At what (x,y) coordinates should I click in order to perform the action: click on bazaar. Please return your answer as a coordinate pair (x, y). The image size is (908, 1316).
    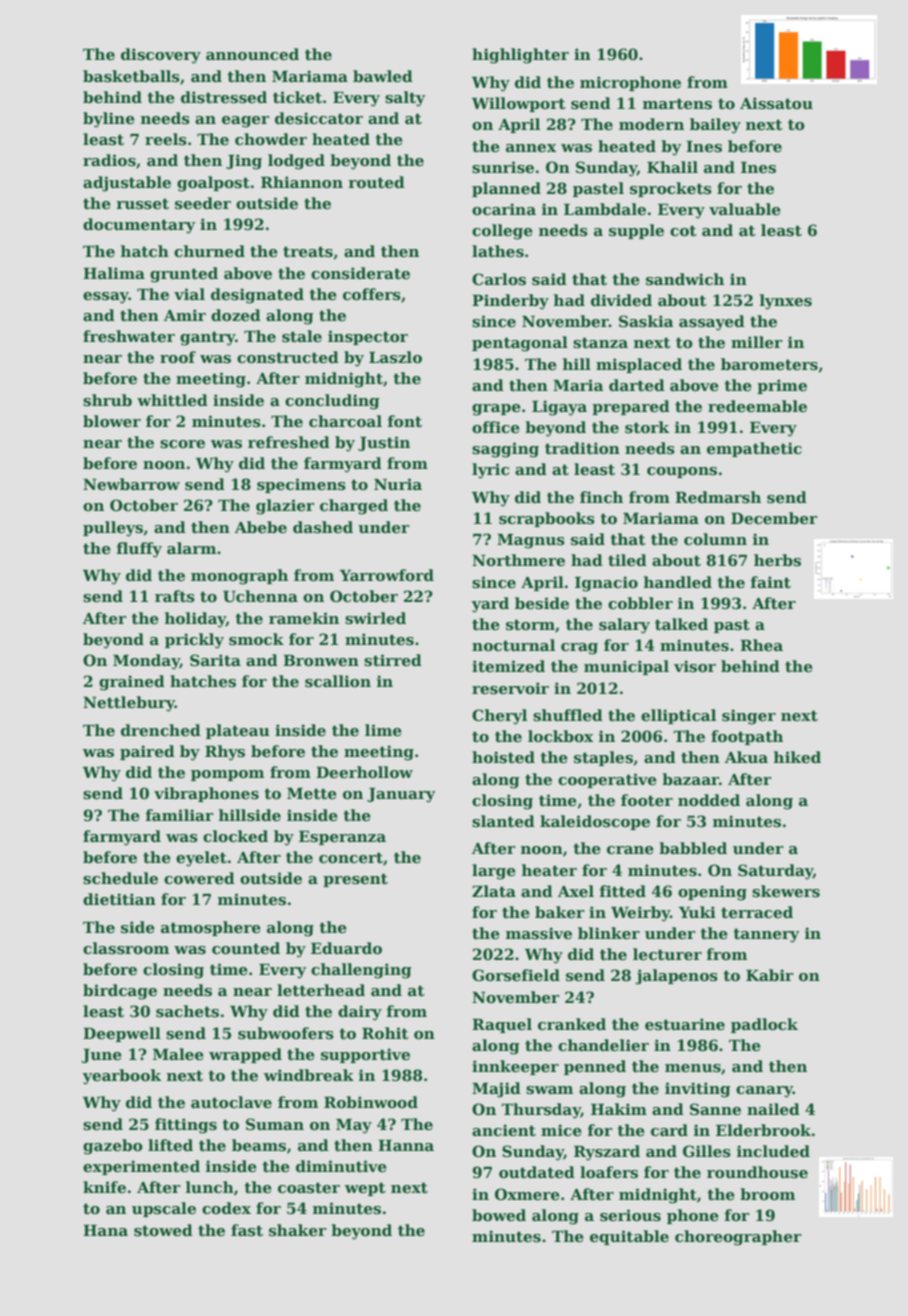
    Looking at the image, I should click on (690, 779).
